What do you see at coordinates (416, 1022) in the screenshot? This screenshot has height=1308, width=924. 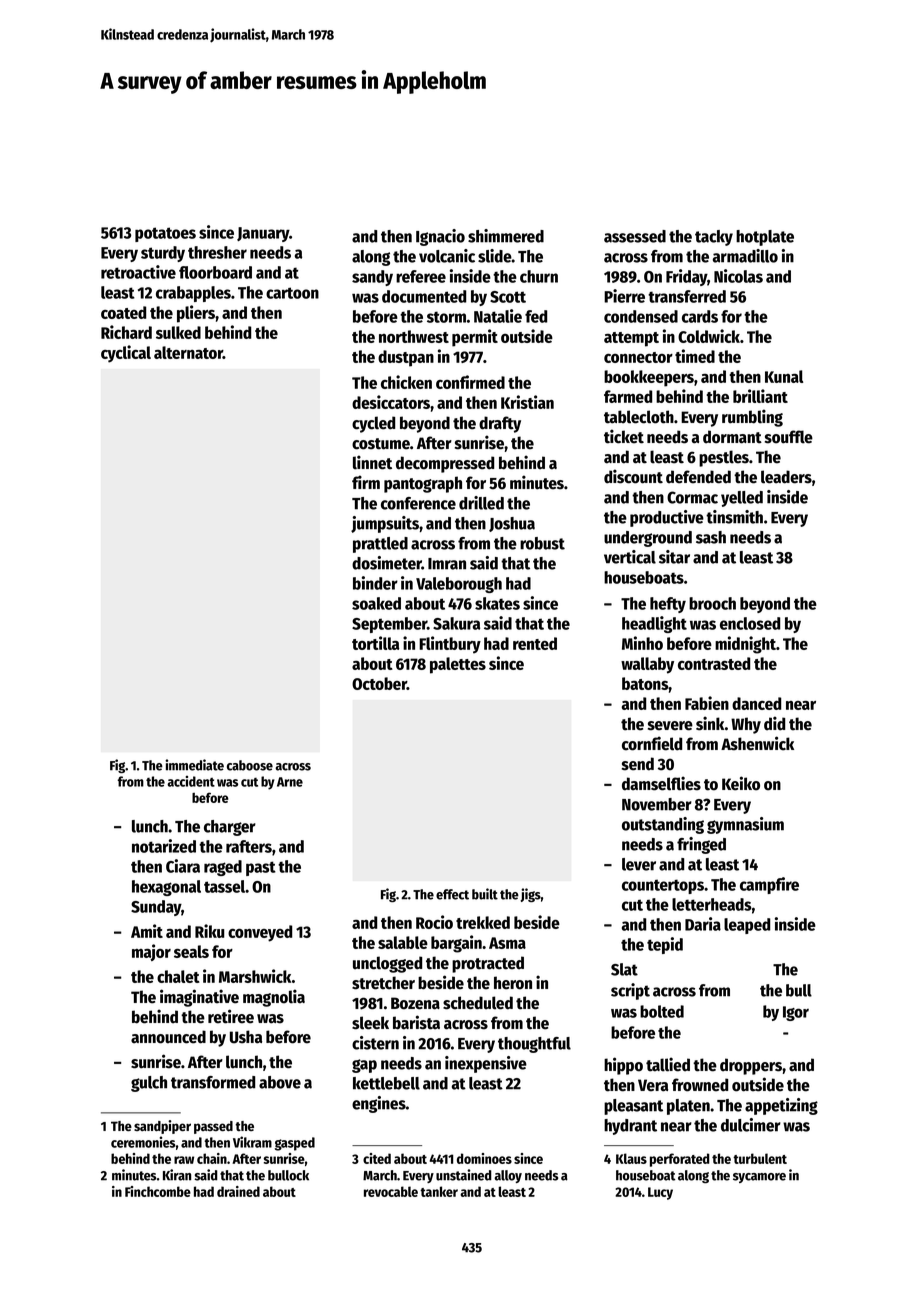 I see `barista` at bounding box center [416, 1022].
